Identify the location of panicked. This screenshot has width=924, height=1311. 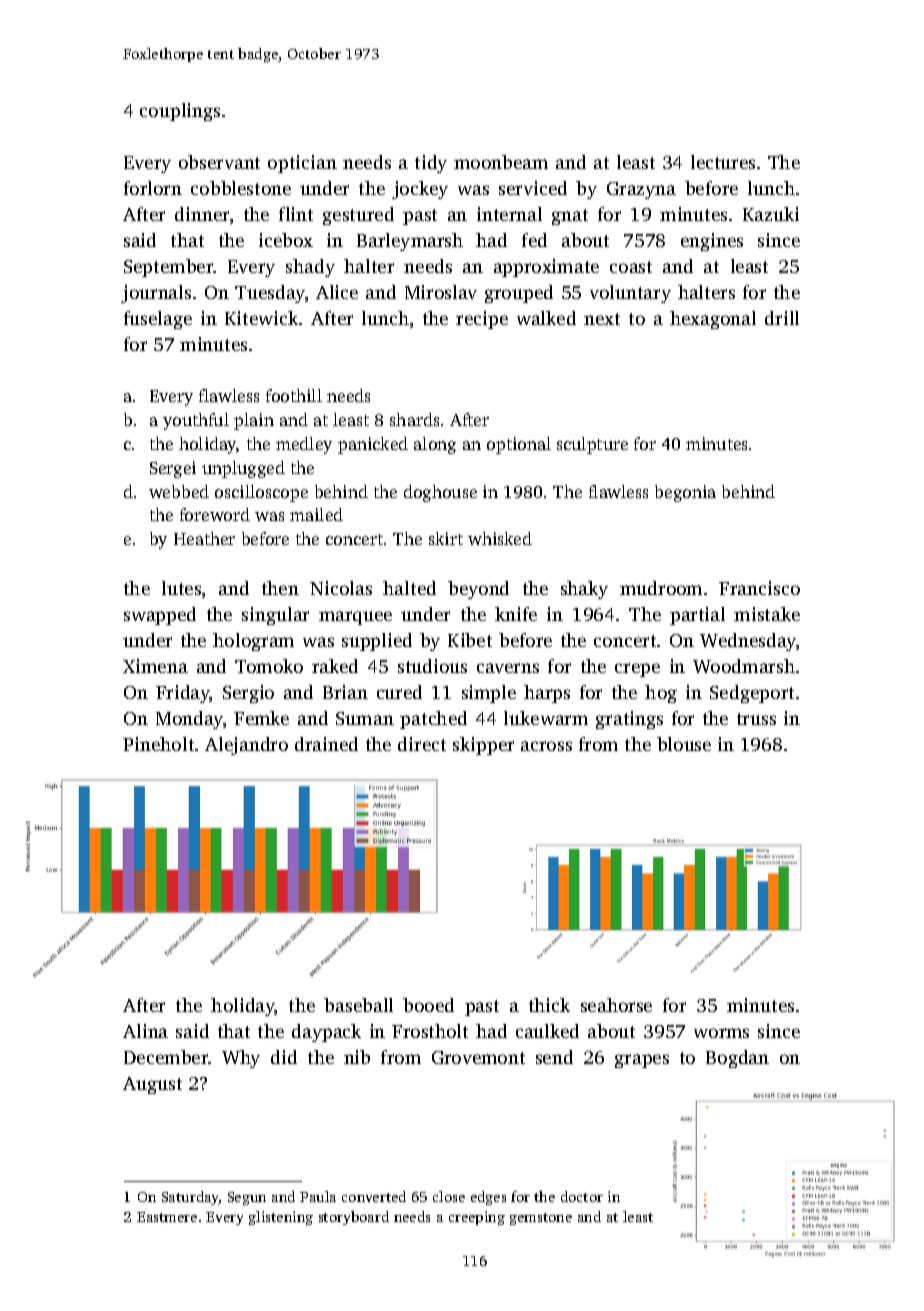
(373, 445).
